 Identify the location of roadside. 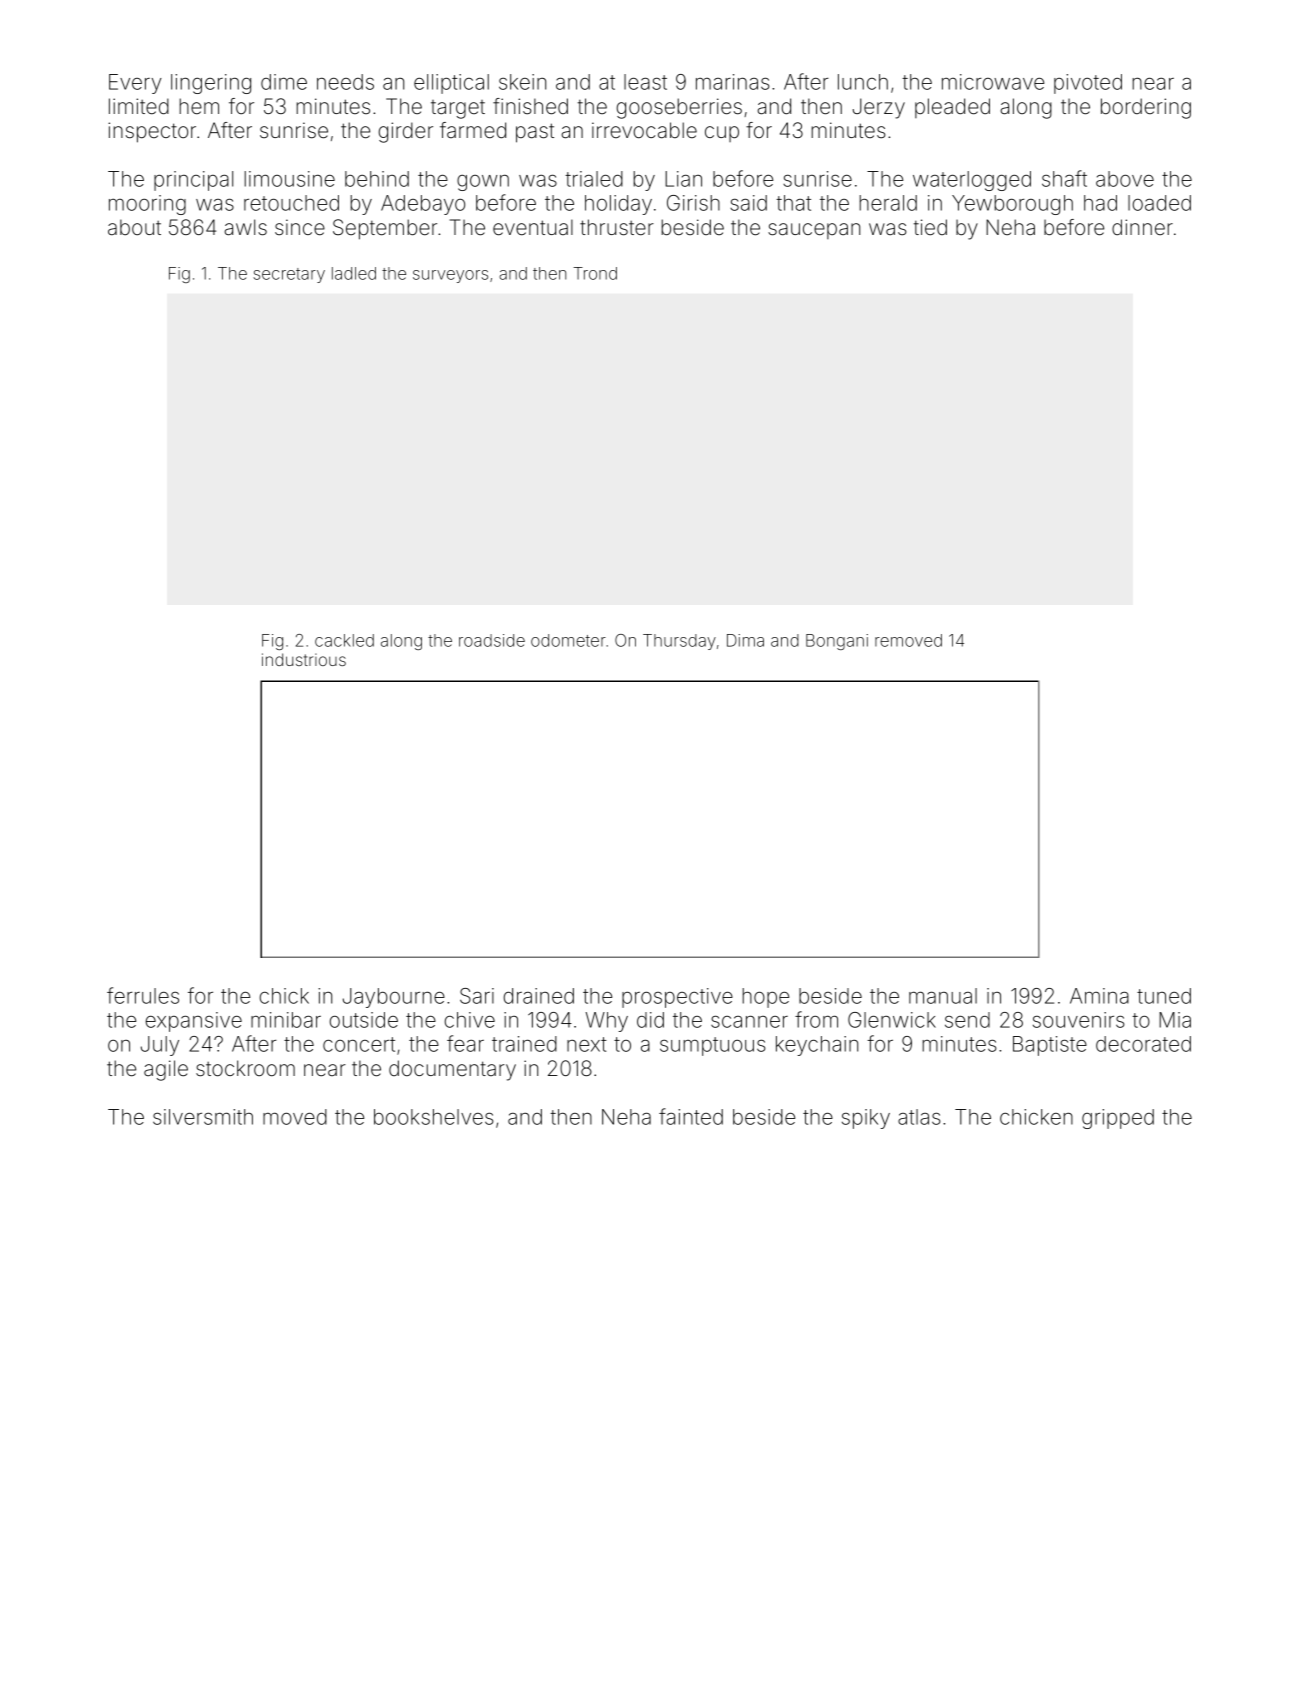
(492, 640).
